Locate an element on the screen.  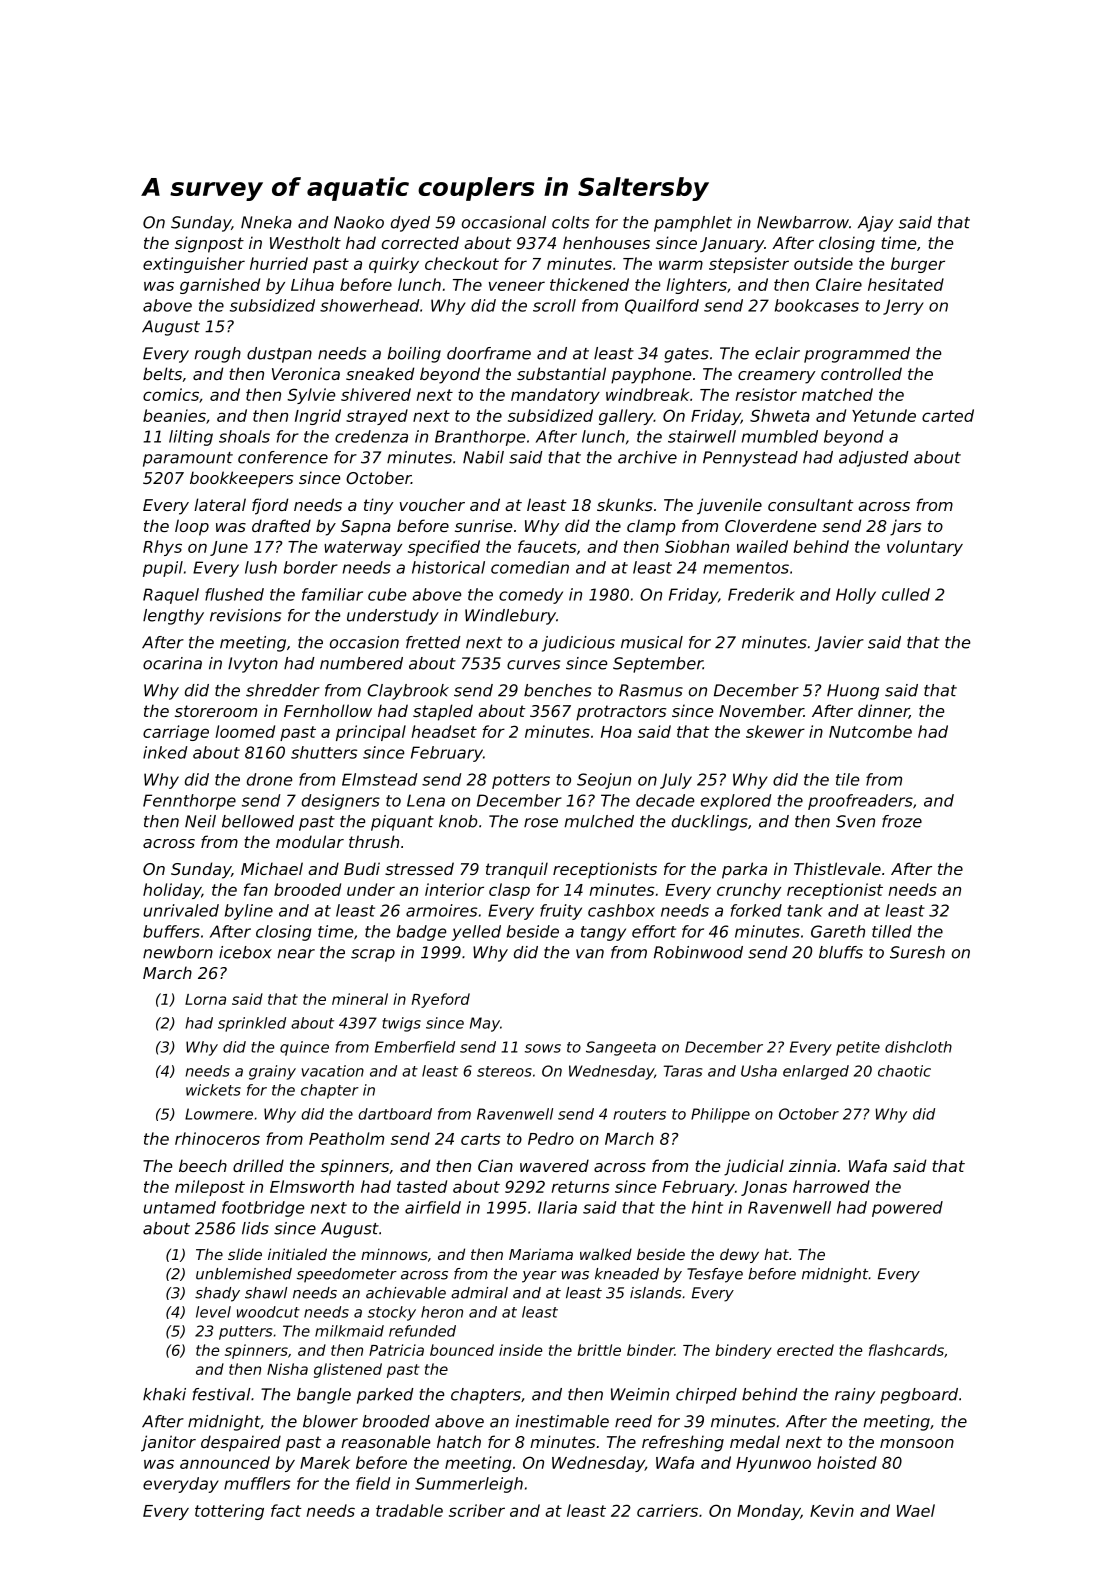
dewy is located at coordinates (739, 1255).
